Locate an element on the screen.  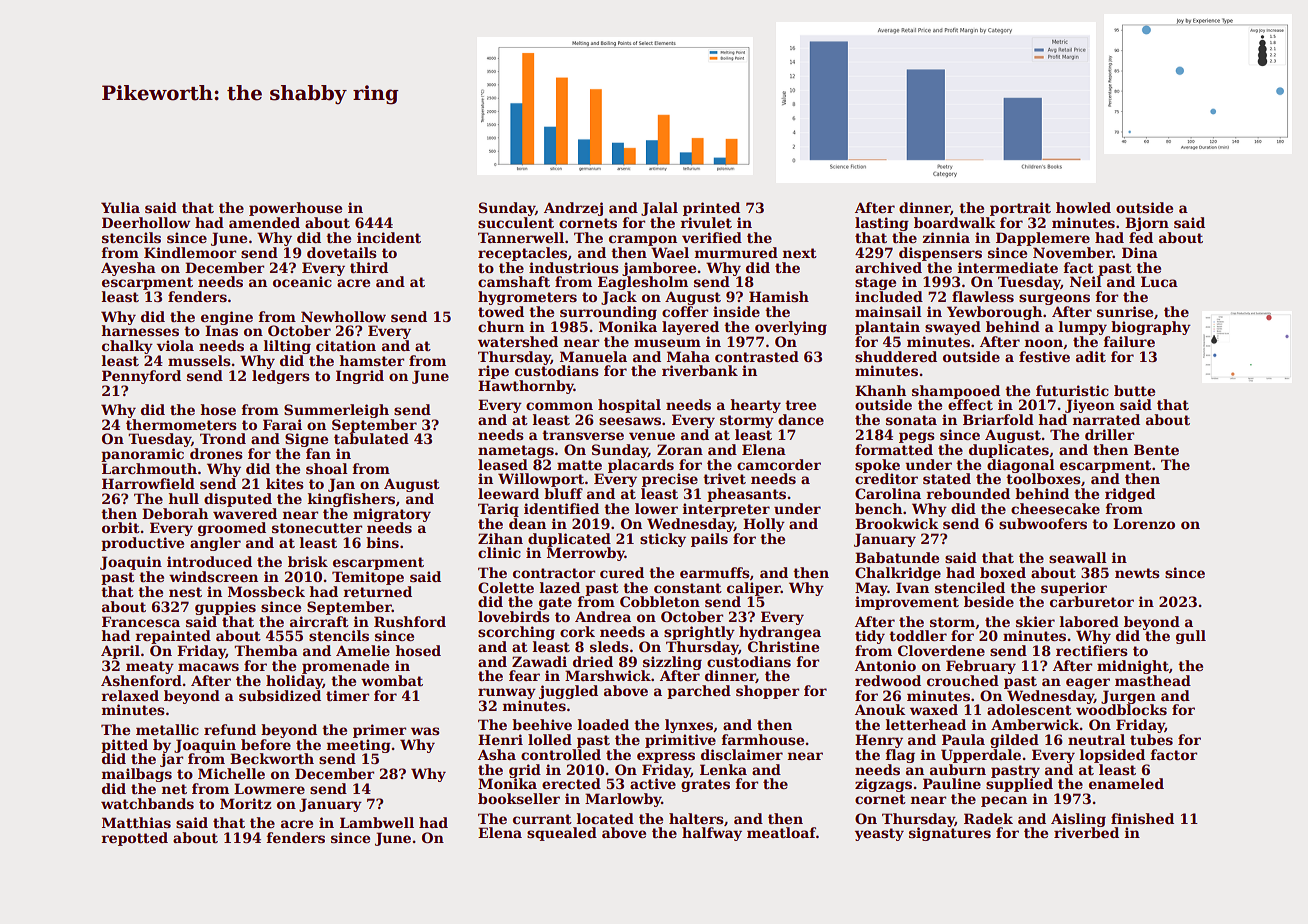
receptacles is located at coordinates (522, 254).
